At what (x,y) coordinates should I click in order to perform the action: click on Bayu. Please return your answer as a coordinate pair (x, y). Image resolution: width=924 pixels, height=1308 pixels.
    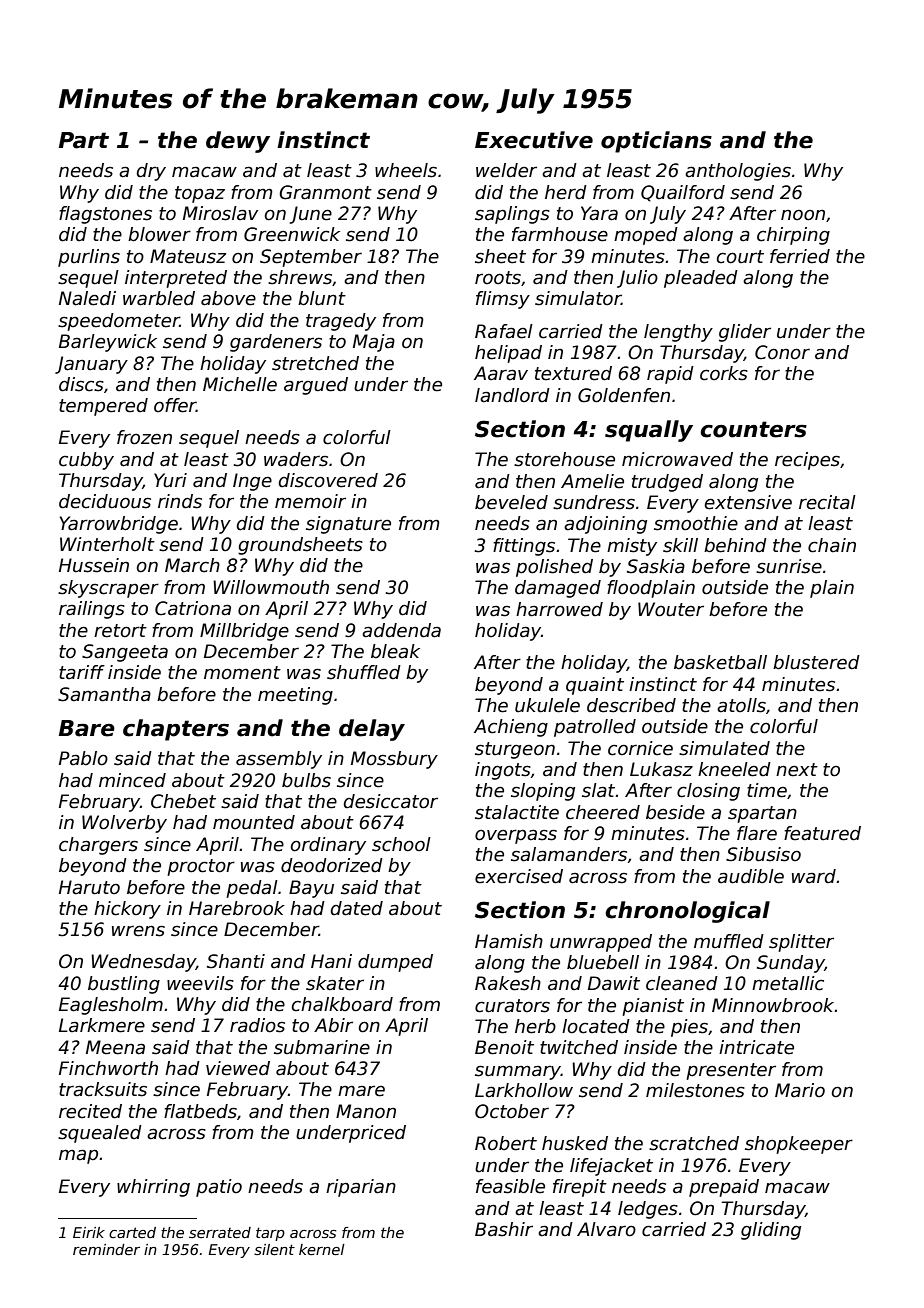
    Looking at the image, I should click on (311, 889).
